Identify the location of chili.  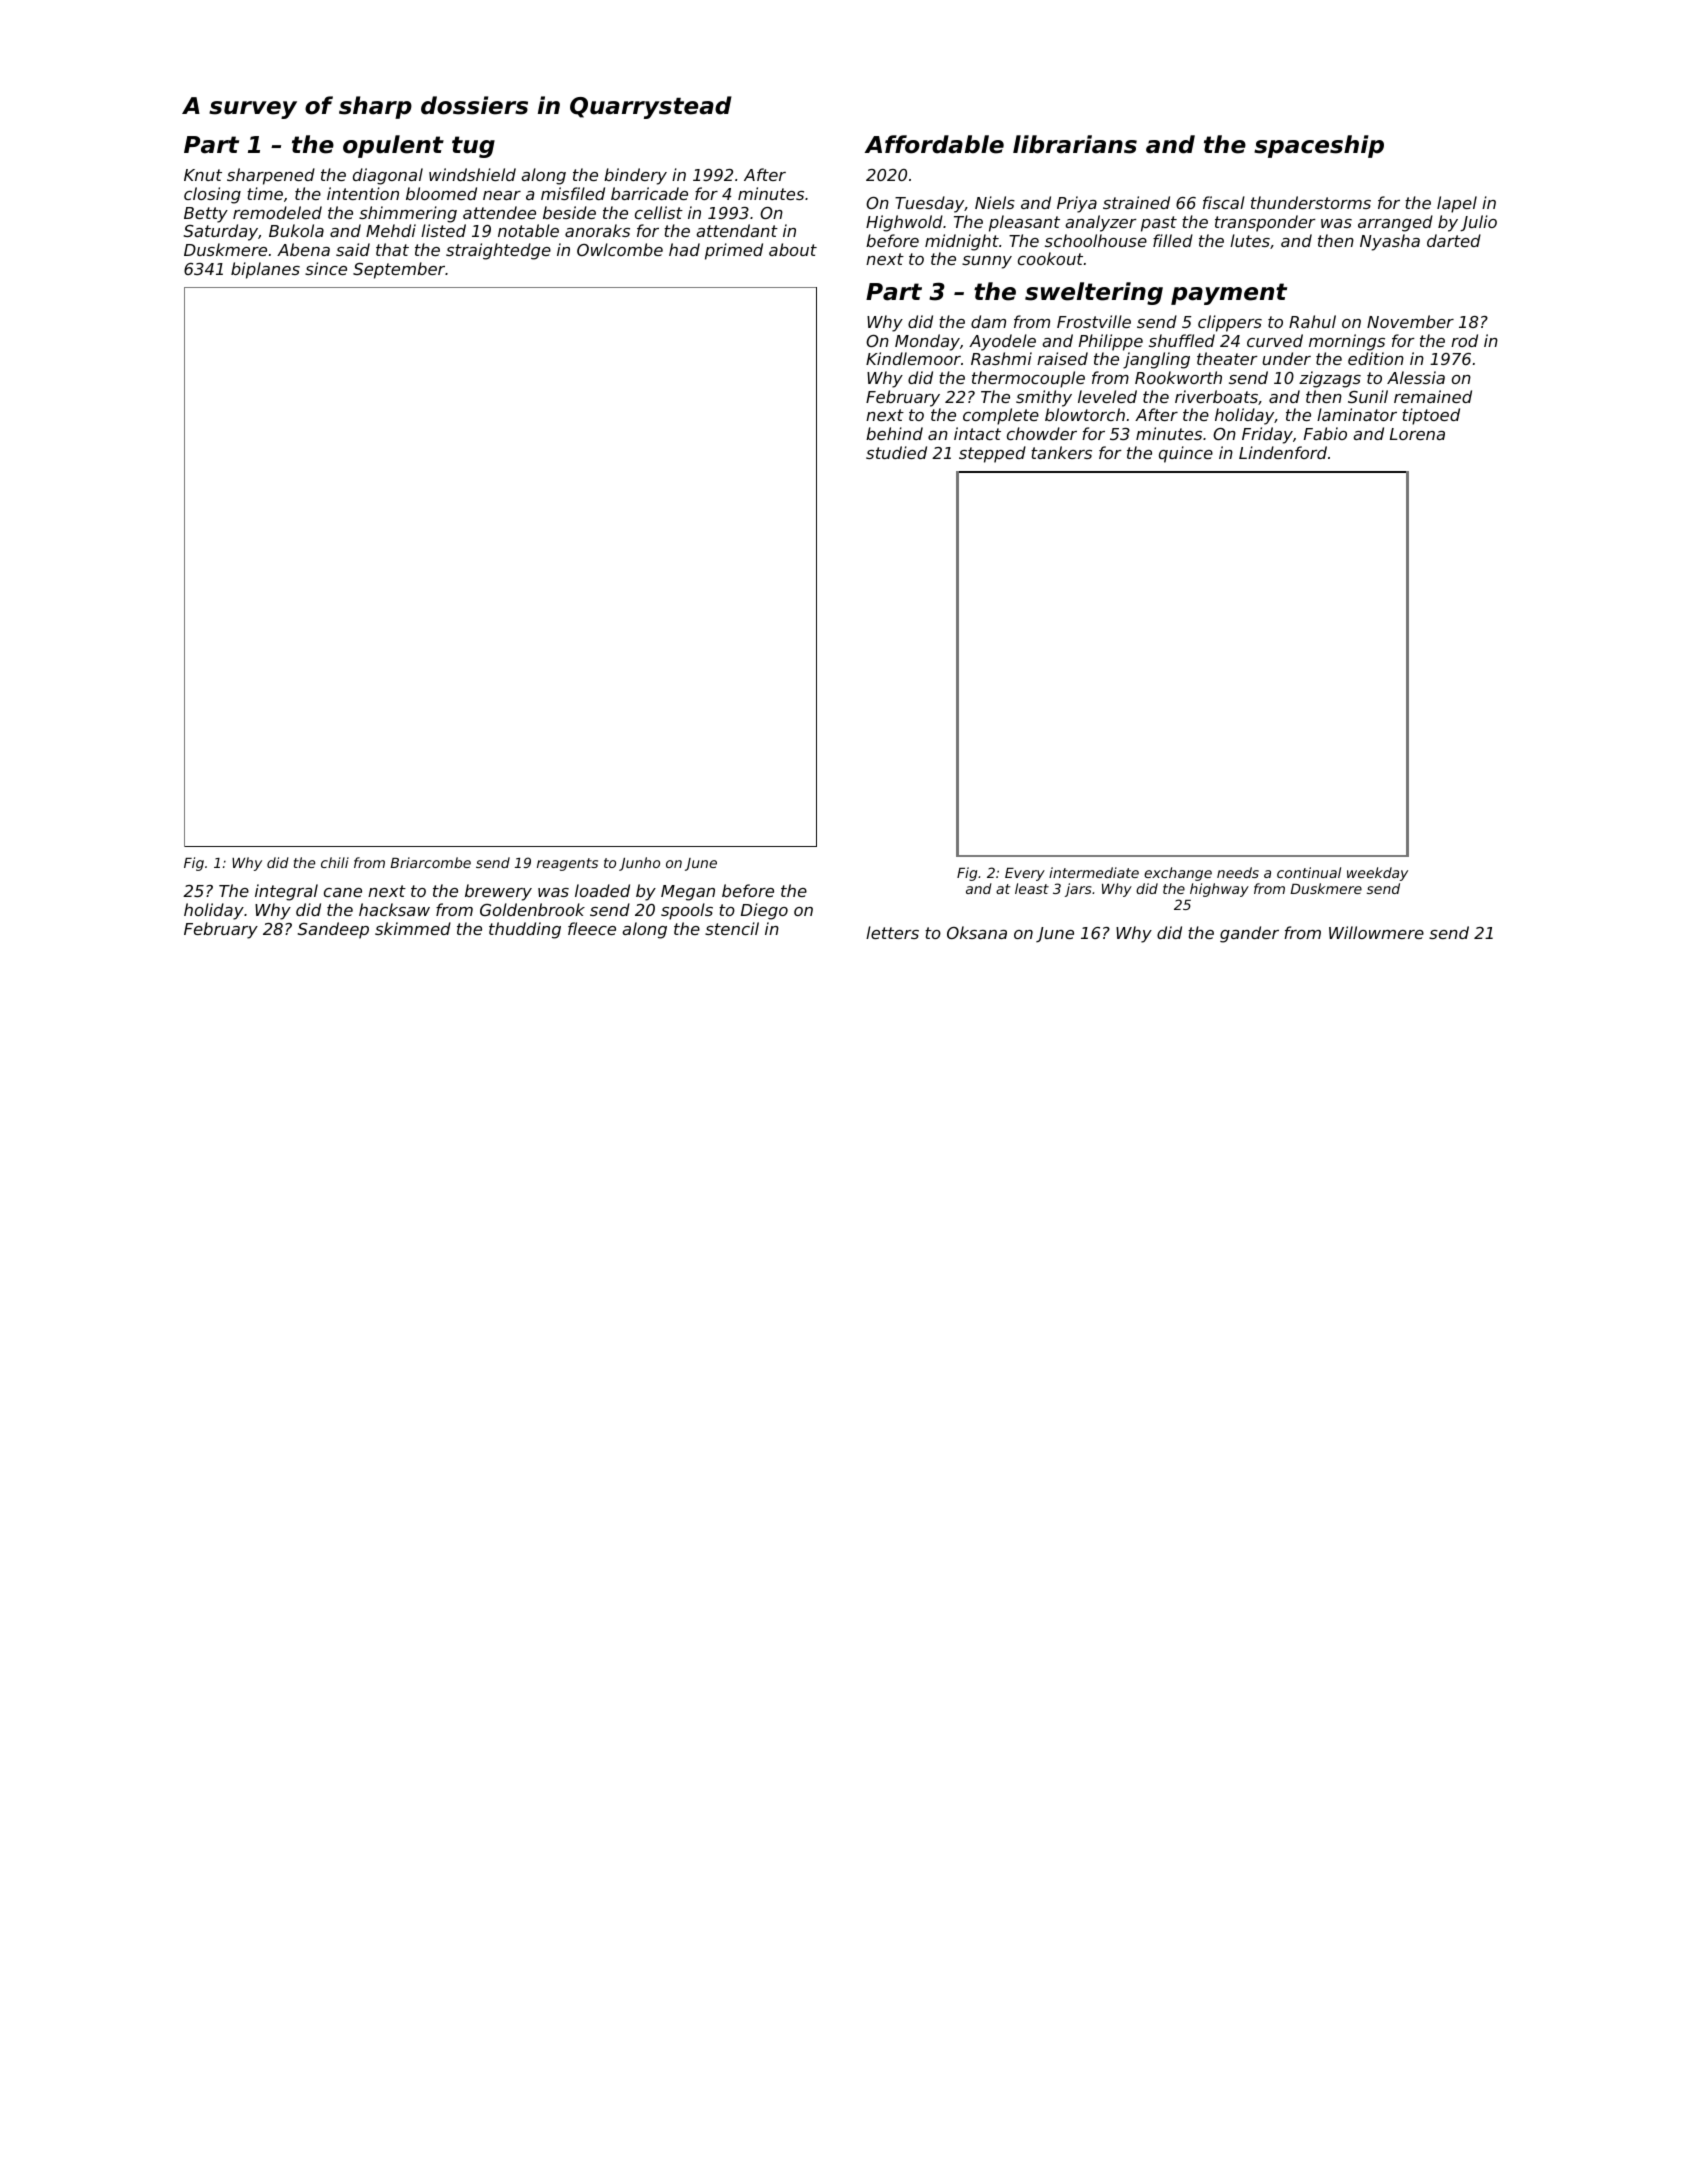
(335, 862).
